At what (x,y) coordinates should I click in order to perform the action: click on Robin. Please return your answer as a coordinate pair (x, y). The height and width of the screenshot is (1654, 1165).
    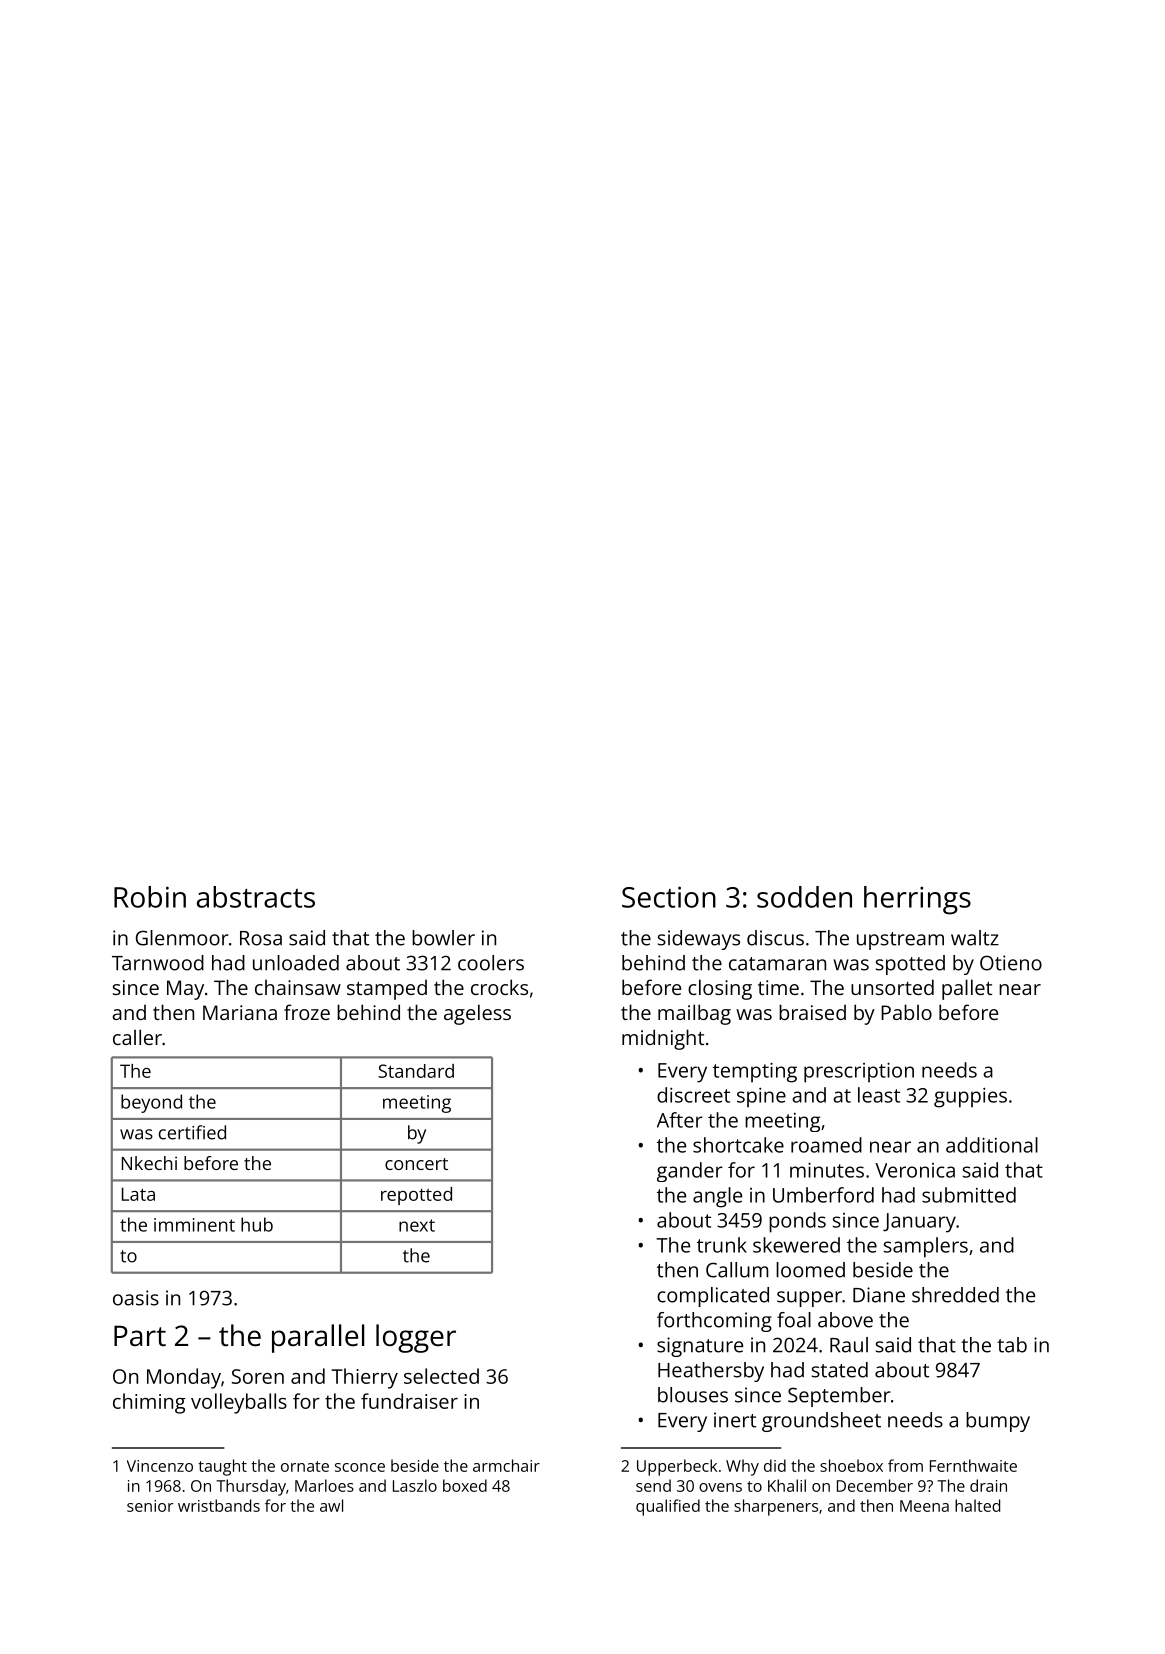
    Looking at the image, I should click on (150, 897).
